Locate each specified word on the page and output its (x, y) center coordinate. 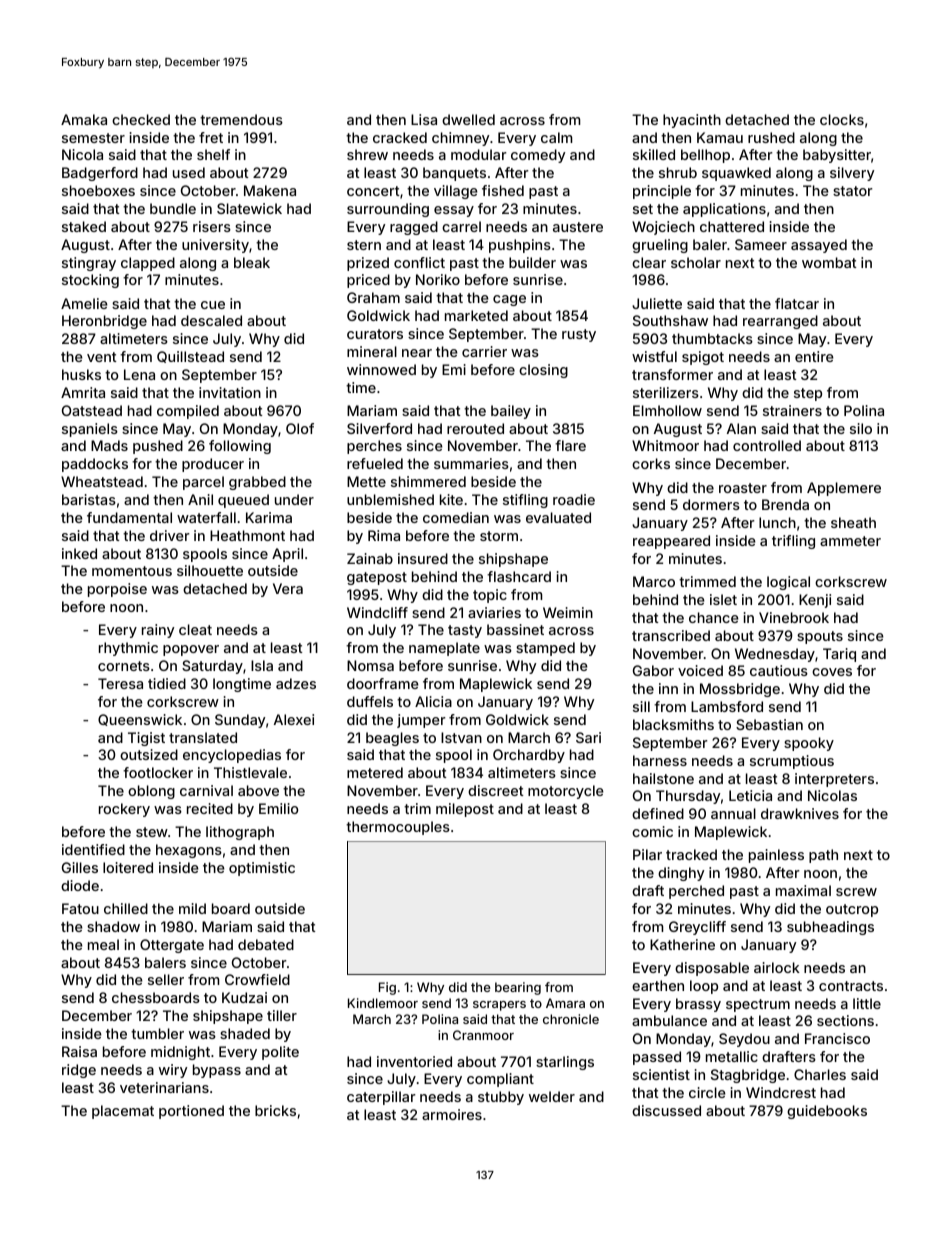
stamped (545, 649)
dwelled (468, 119)
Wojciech (663, 228)
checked (141, 119)
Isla (262, 665)
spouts (820, 637)
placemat (123, 1112)
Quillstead (190, 357)
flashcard (519, 576)
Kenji (815, 601)
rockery (124, 810)
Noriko (438, 279)
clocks (842, 119)
